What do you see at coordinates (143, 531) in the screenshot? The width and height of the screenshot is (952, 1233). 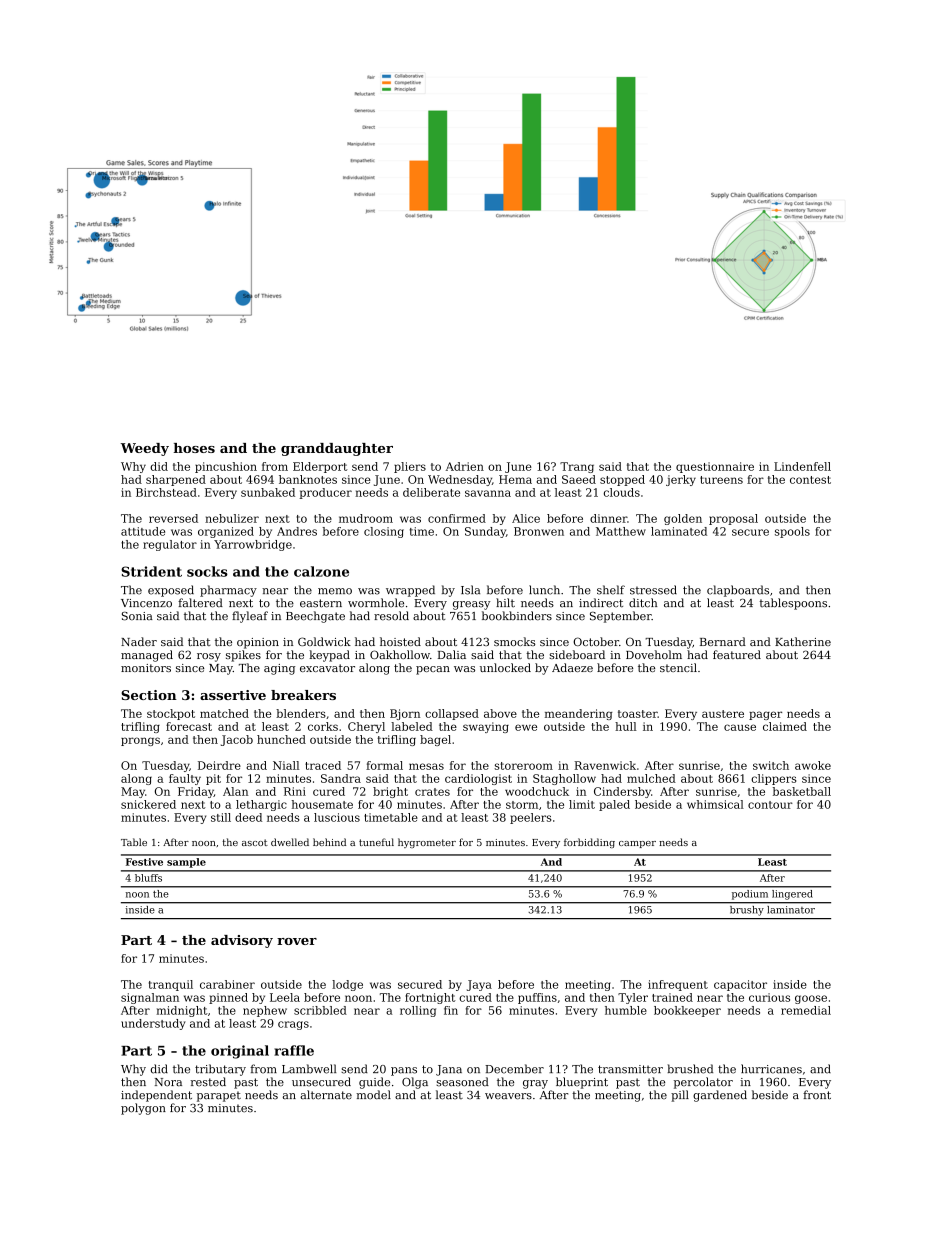 I see `attitude` at bounding box center [143, 531].
